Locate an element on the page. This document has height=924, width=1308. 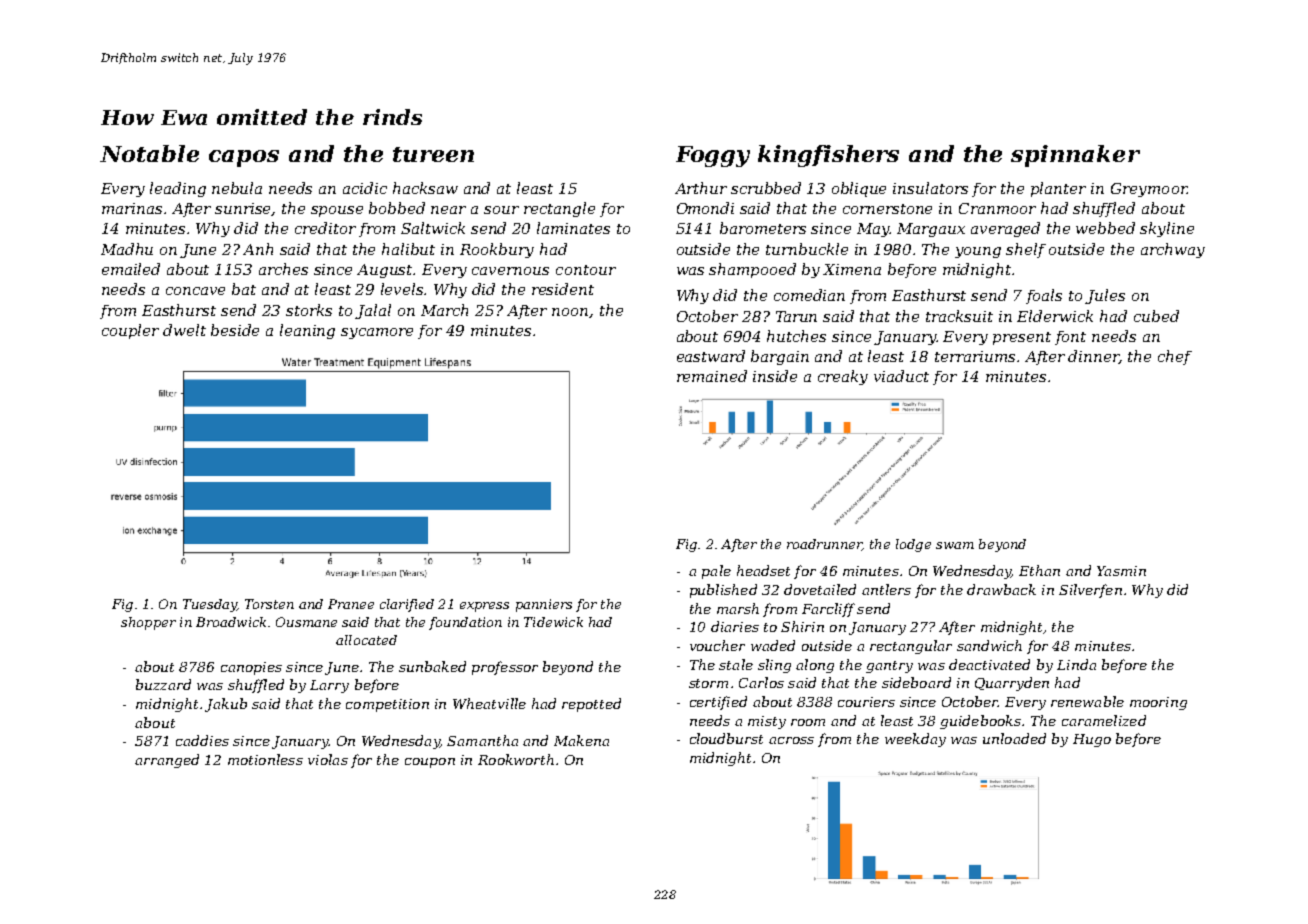
barometers is located at coordinates (763, 228).
